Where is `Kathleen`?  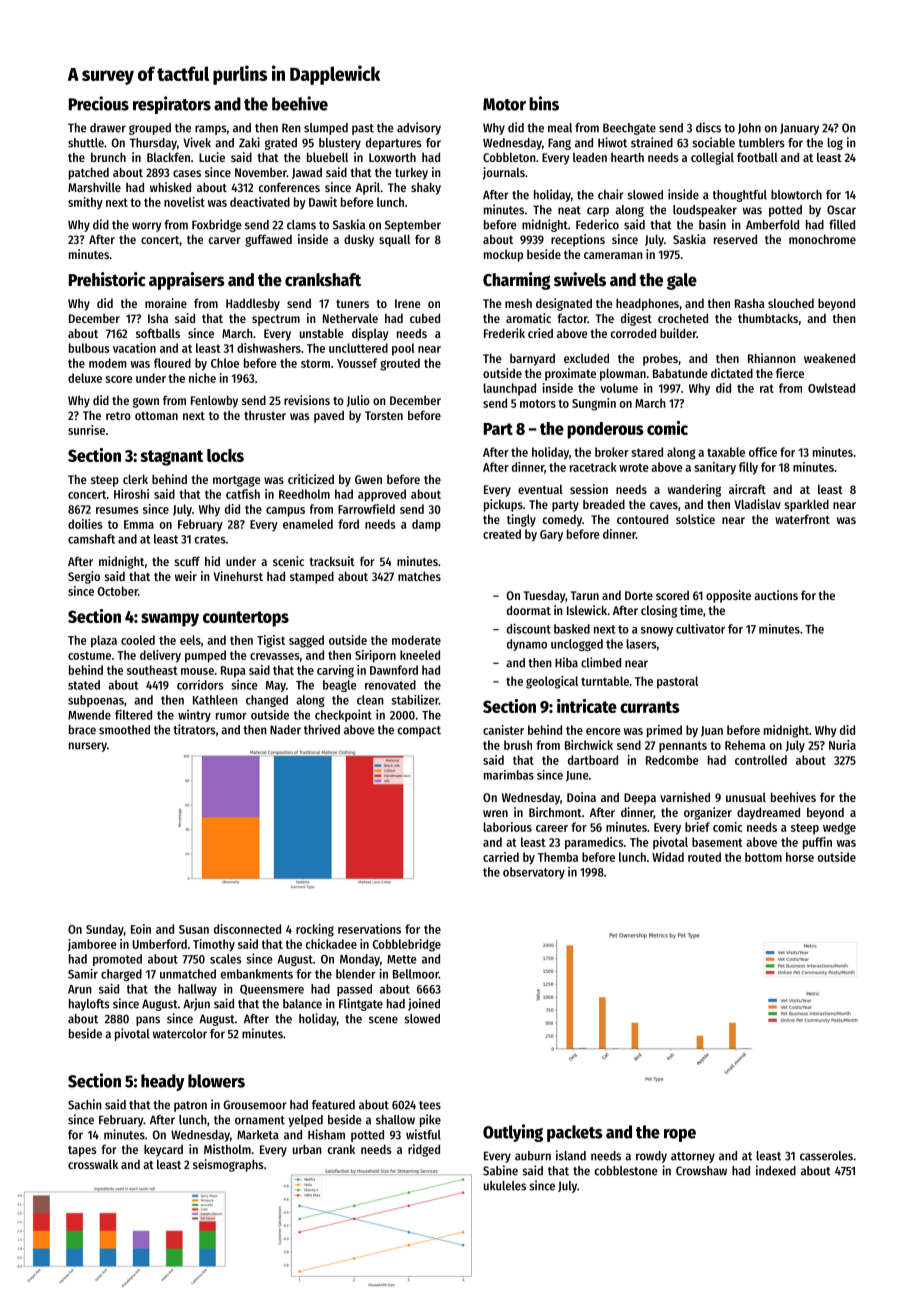
Kathleen is located at coordinates (215, 700).
